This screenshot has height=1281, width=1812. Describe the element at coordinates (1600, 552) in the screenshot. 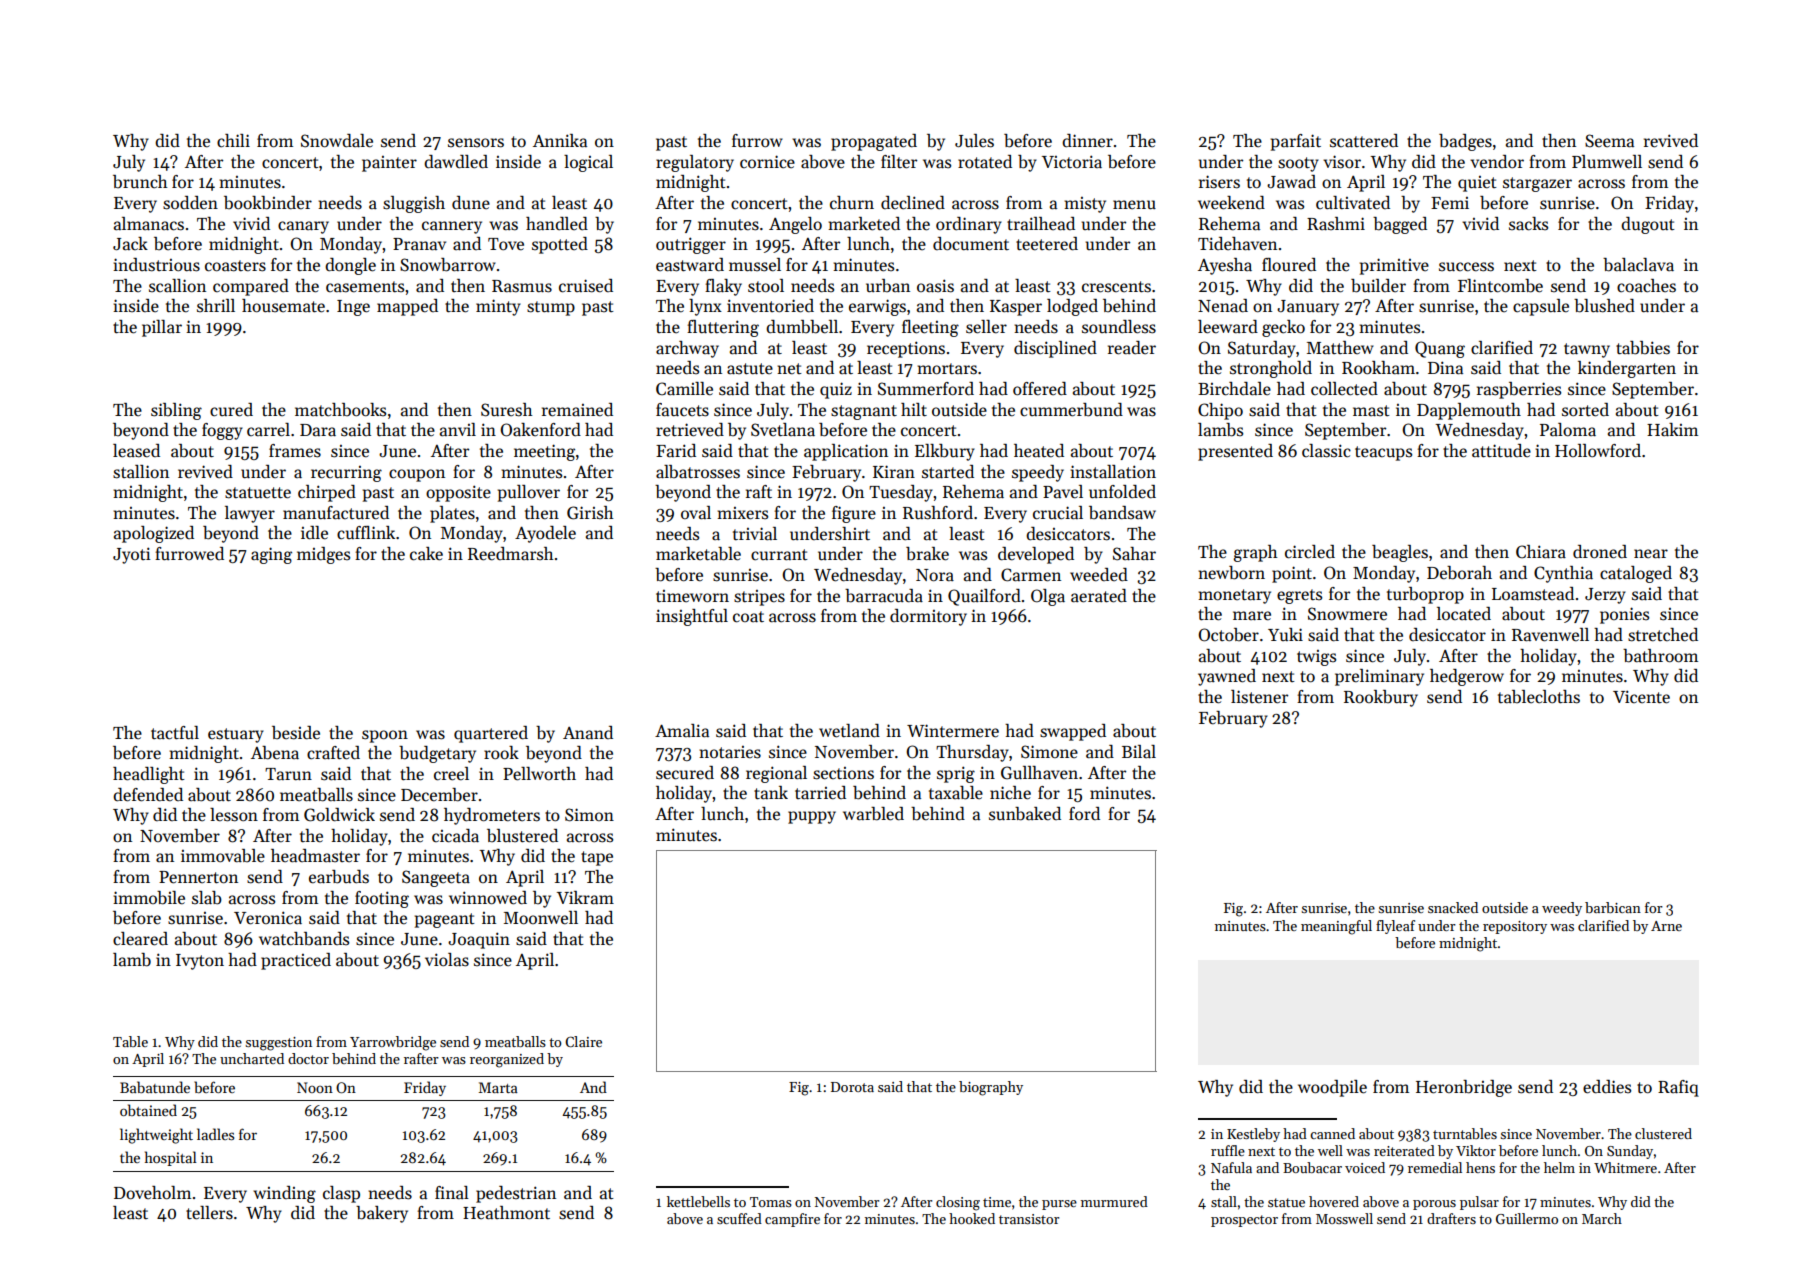

I see `droned` at that location.
